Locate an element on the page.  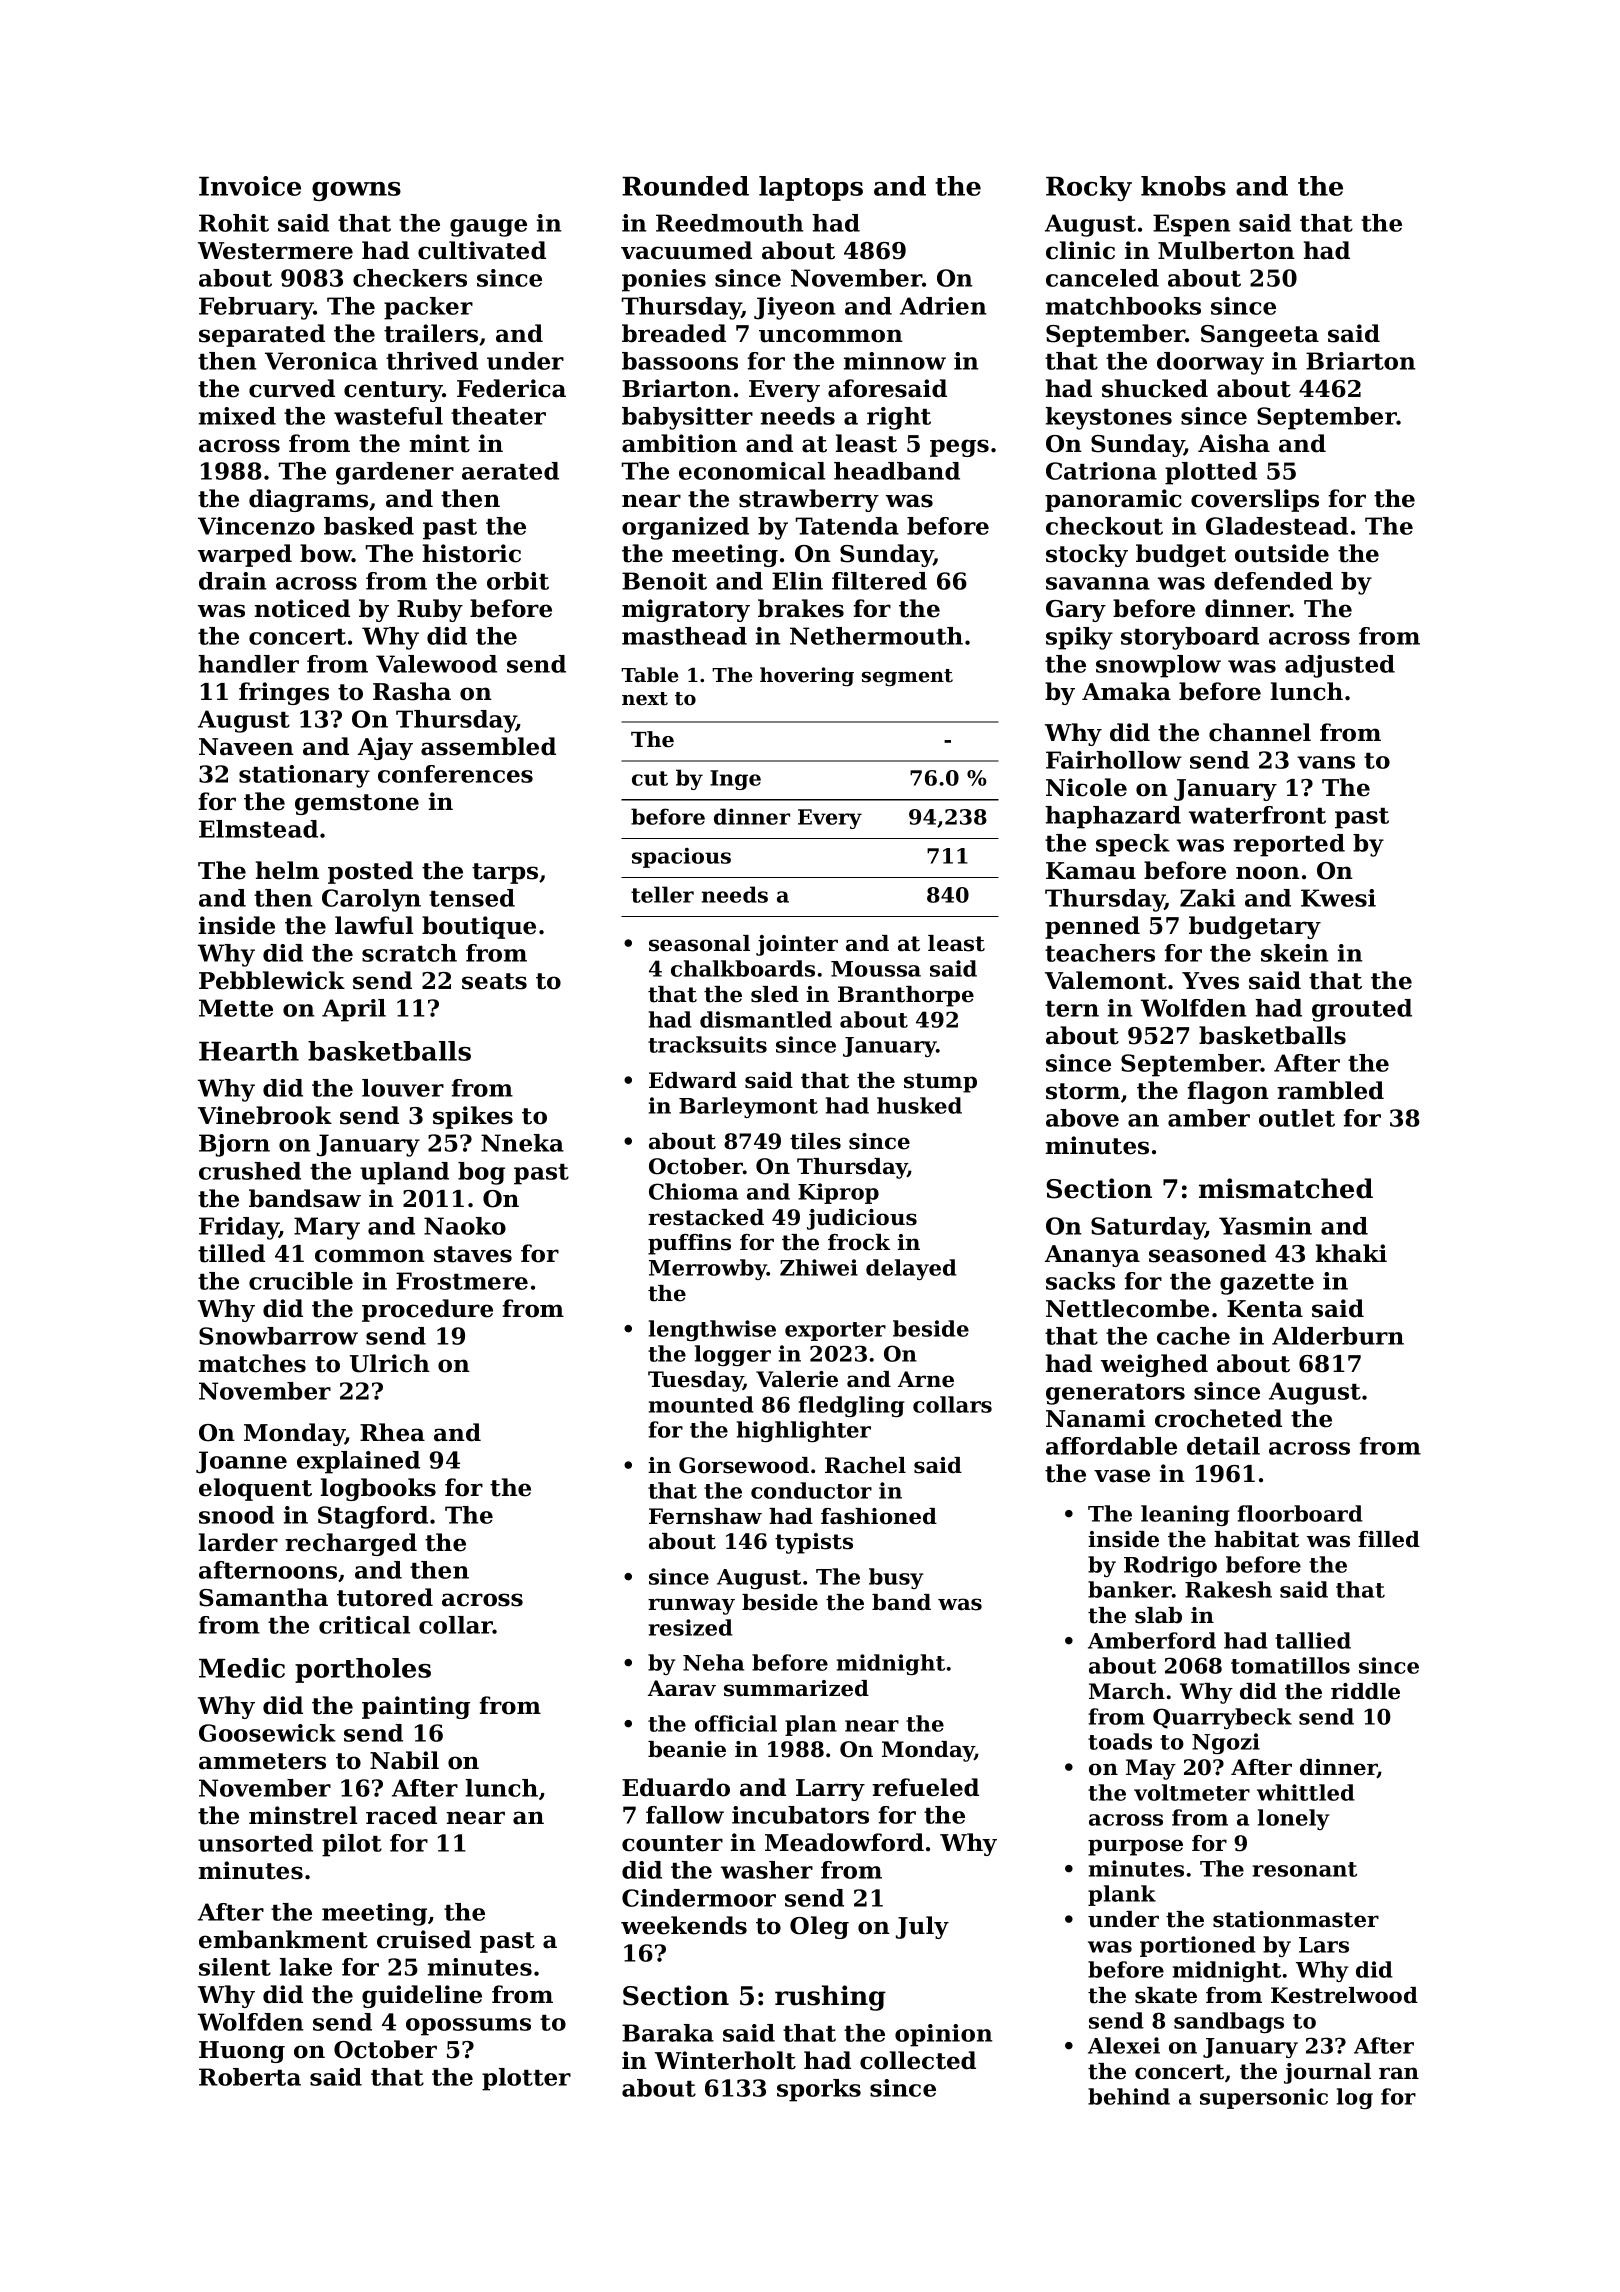
Yves is located at coordinates (1210, 981).
